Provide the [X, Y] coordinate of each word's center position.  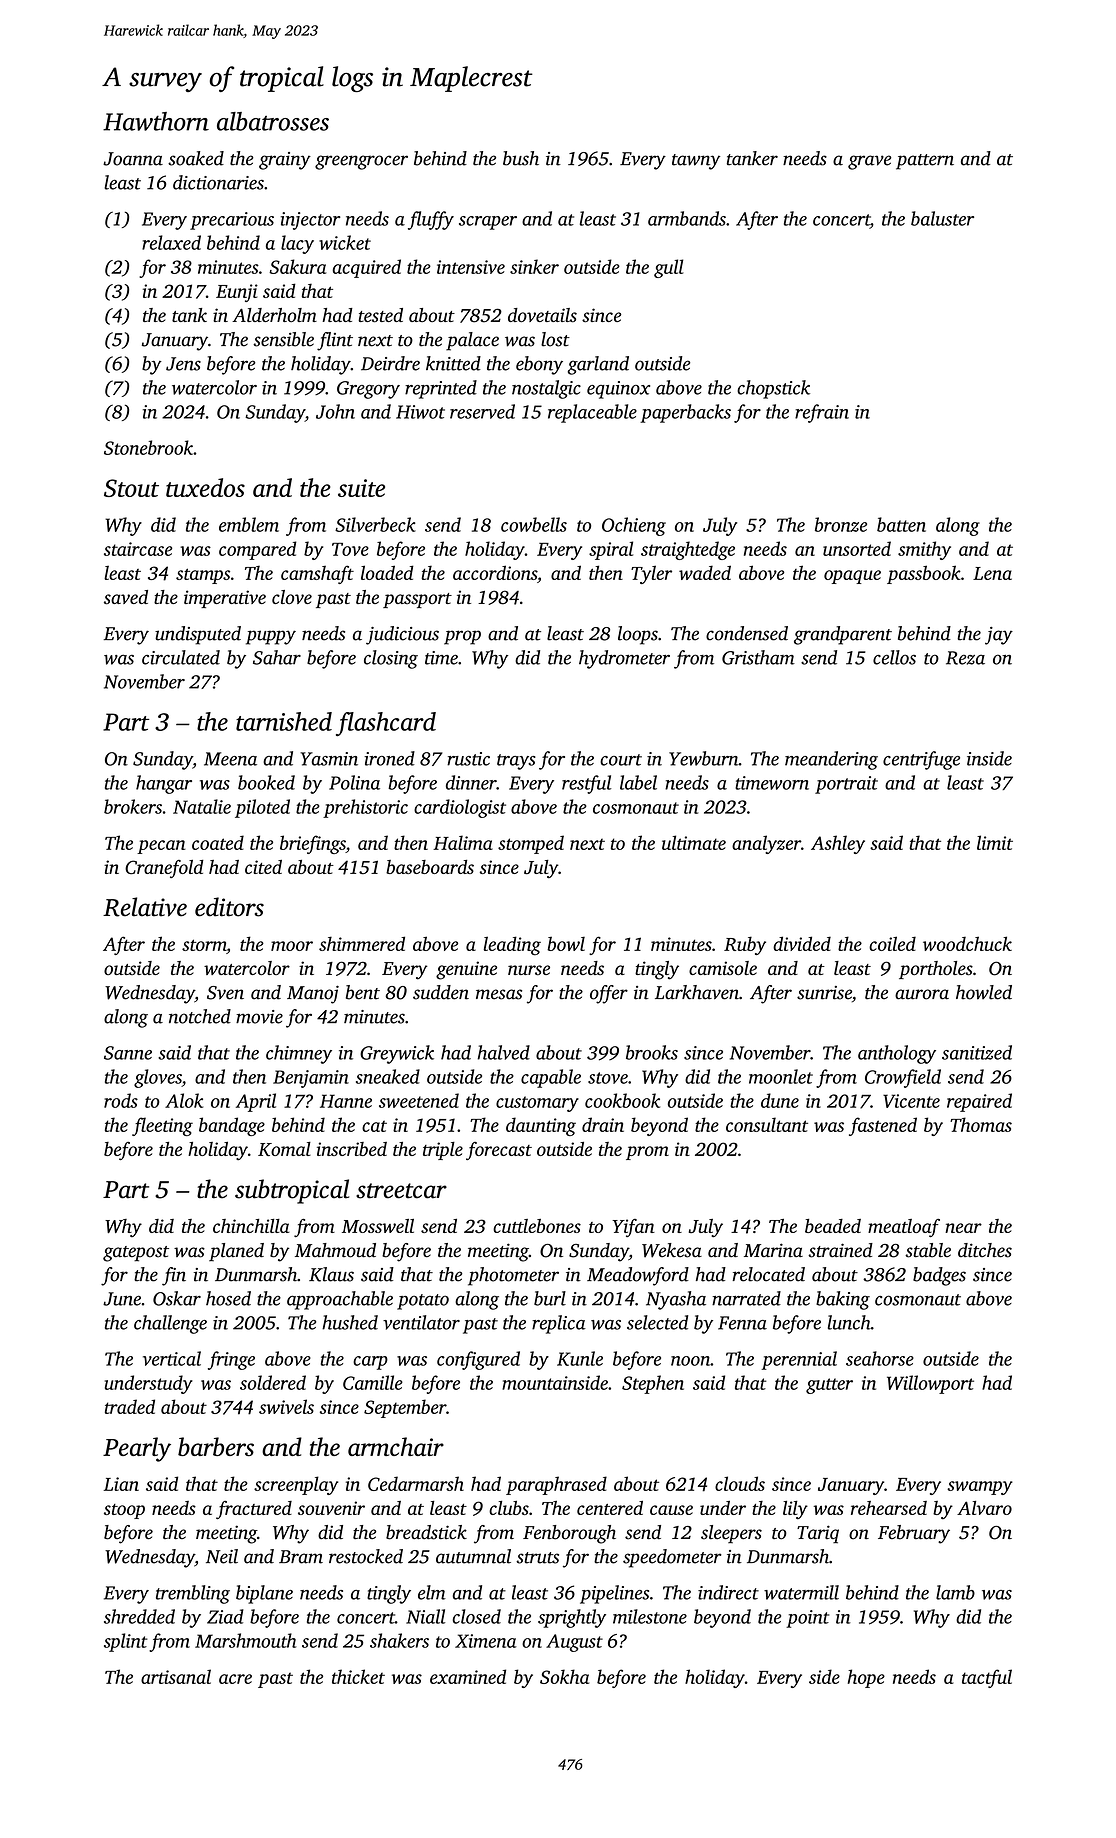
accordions [495, 572]
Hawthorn [156, 121]
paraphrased [556, 1485]
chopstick [773, 389]
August [574, 1643]
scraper [488, 223]
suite [361, 488]
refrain [822, 413]
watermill [801, 1592]
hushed [350, 1322]
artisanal [176, 1676]
